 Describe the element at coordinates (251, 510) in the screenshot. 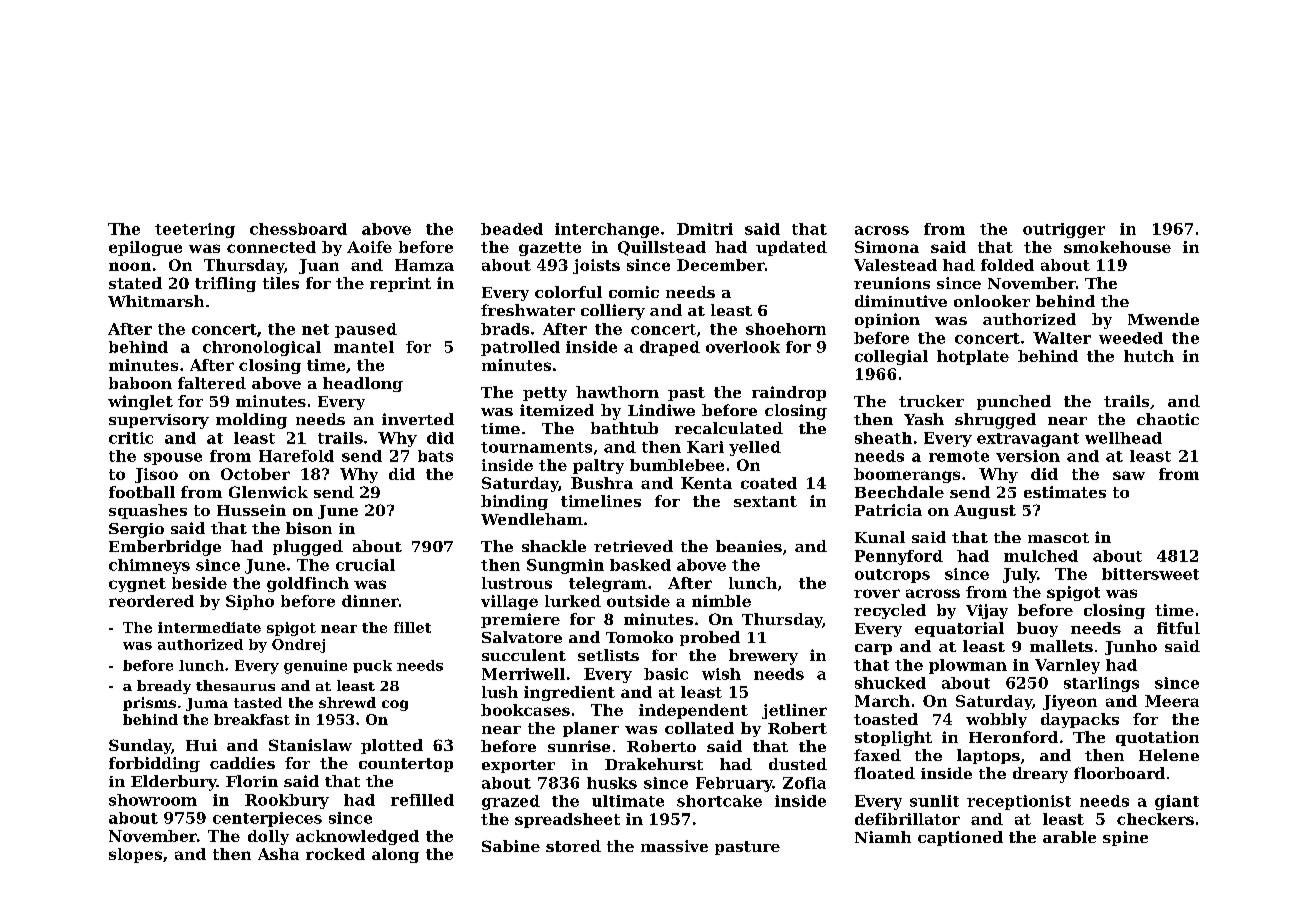

I see `Hussein` at that location.
